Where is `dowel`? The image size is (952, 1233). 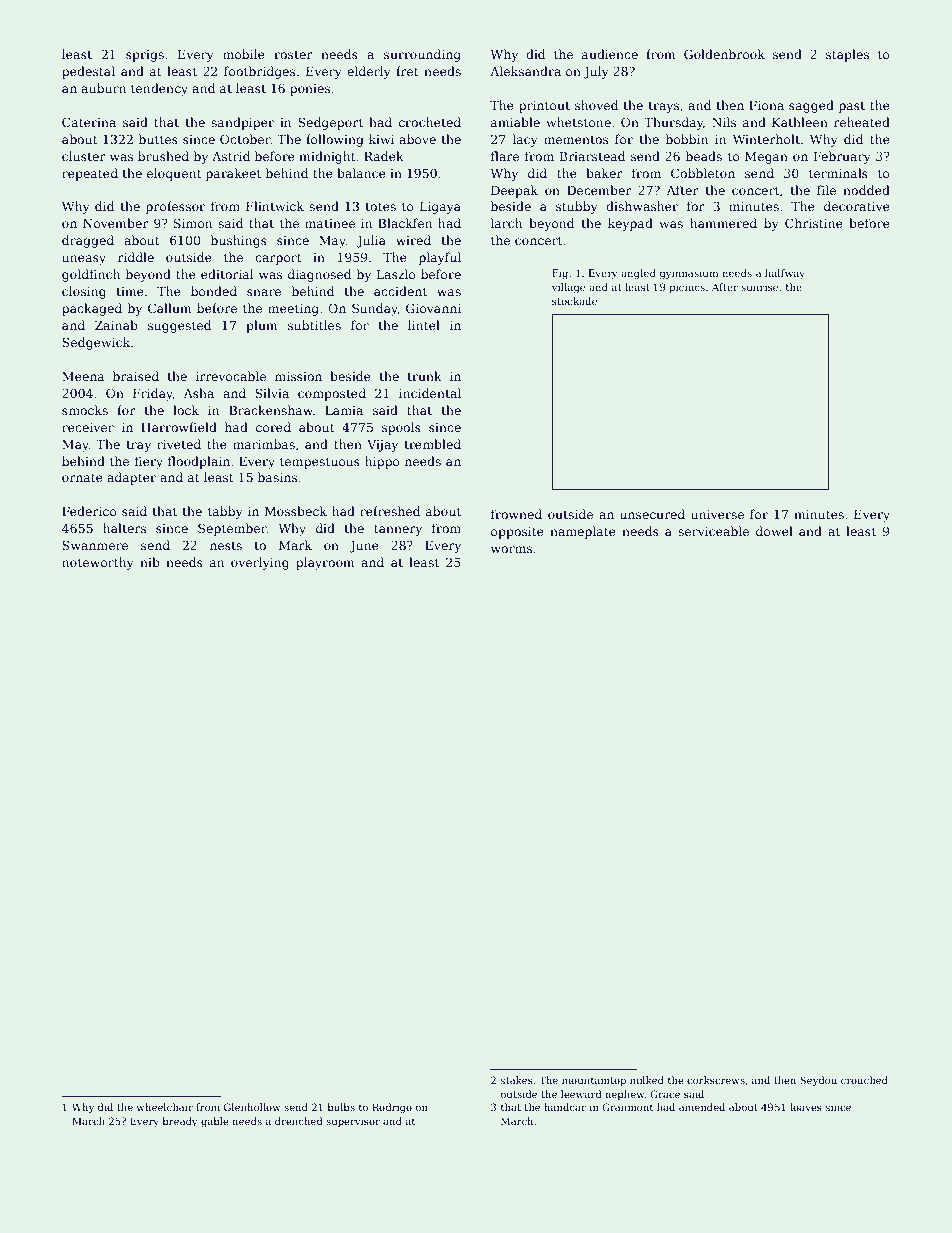
dowel is located at coordinates (774, 531).
